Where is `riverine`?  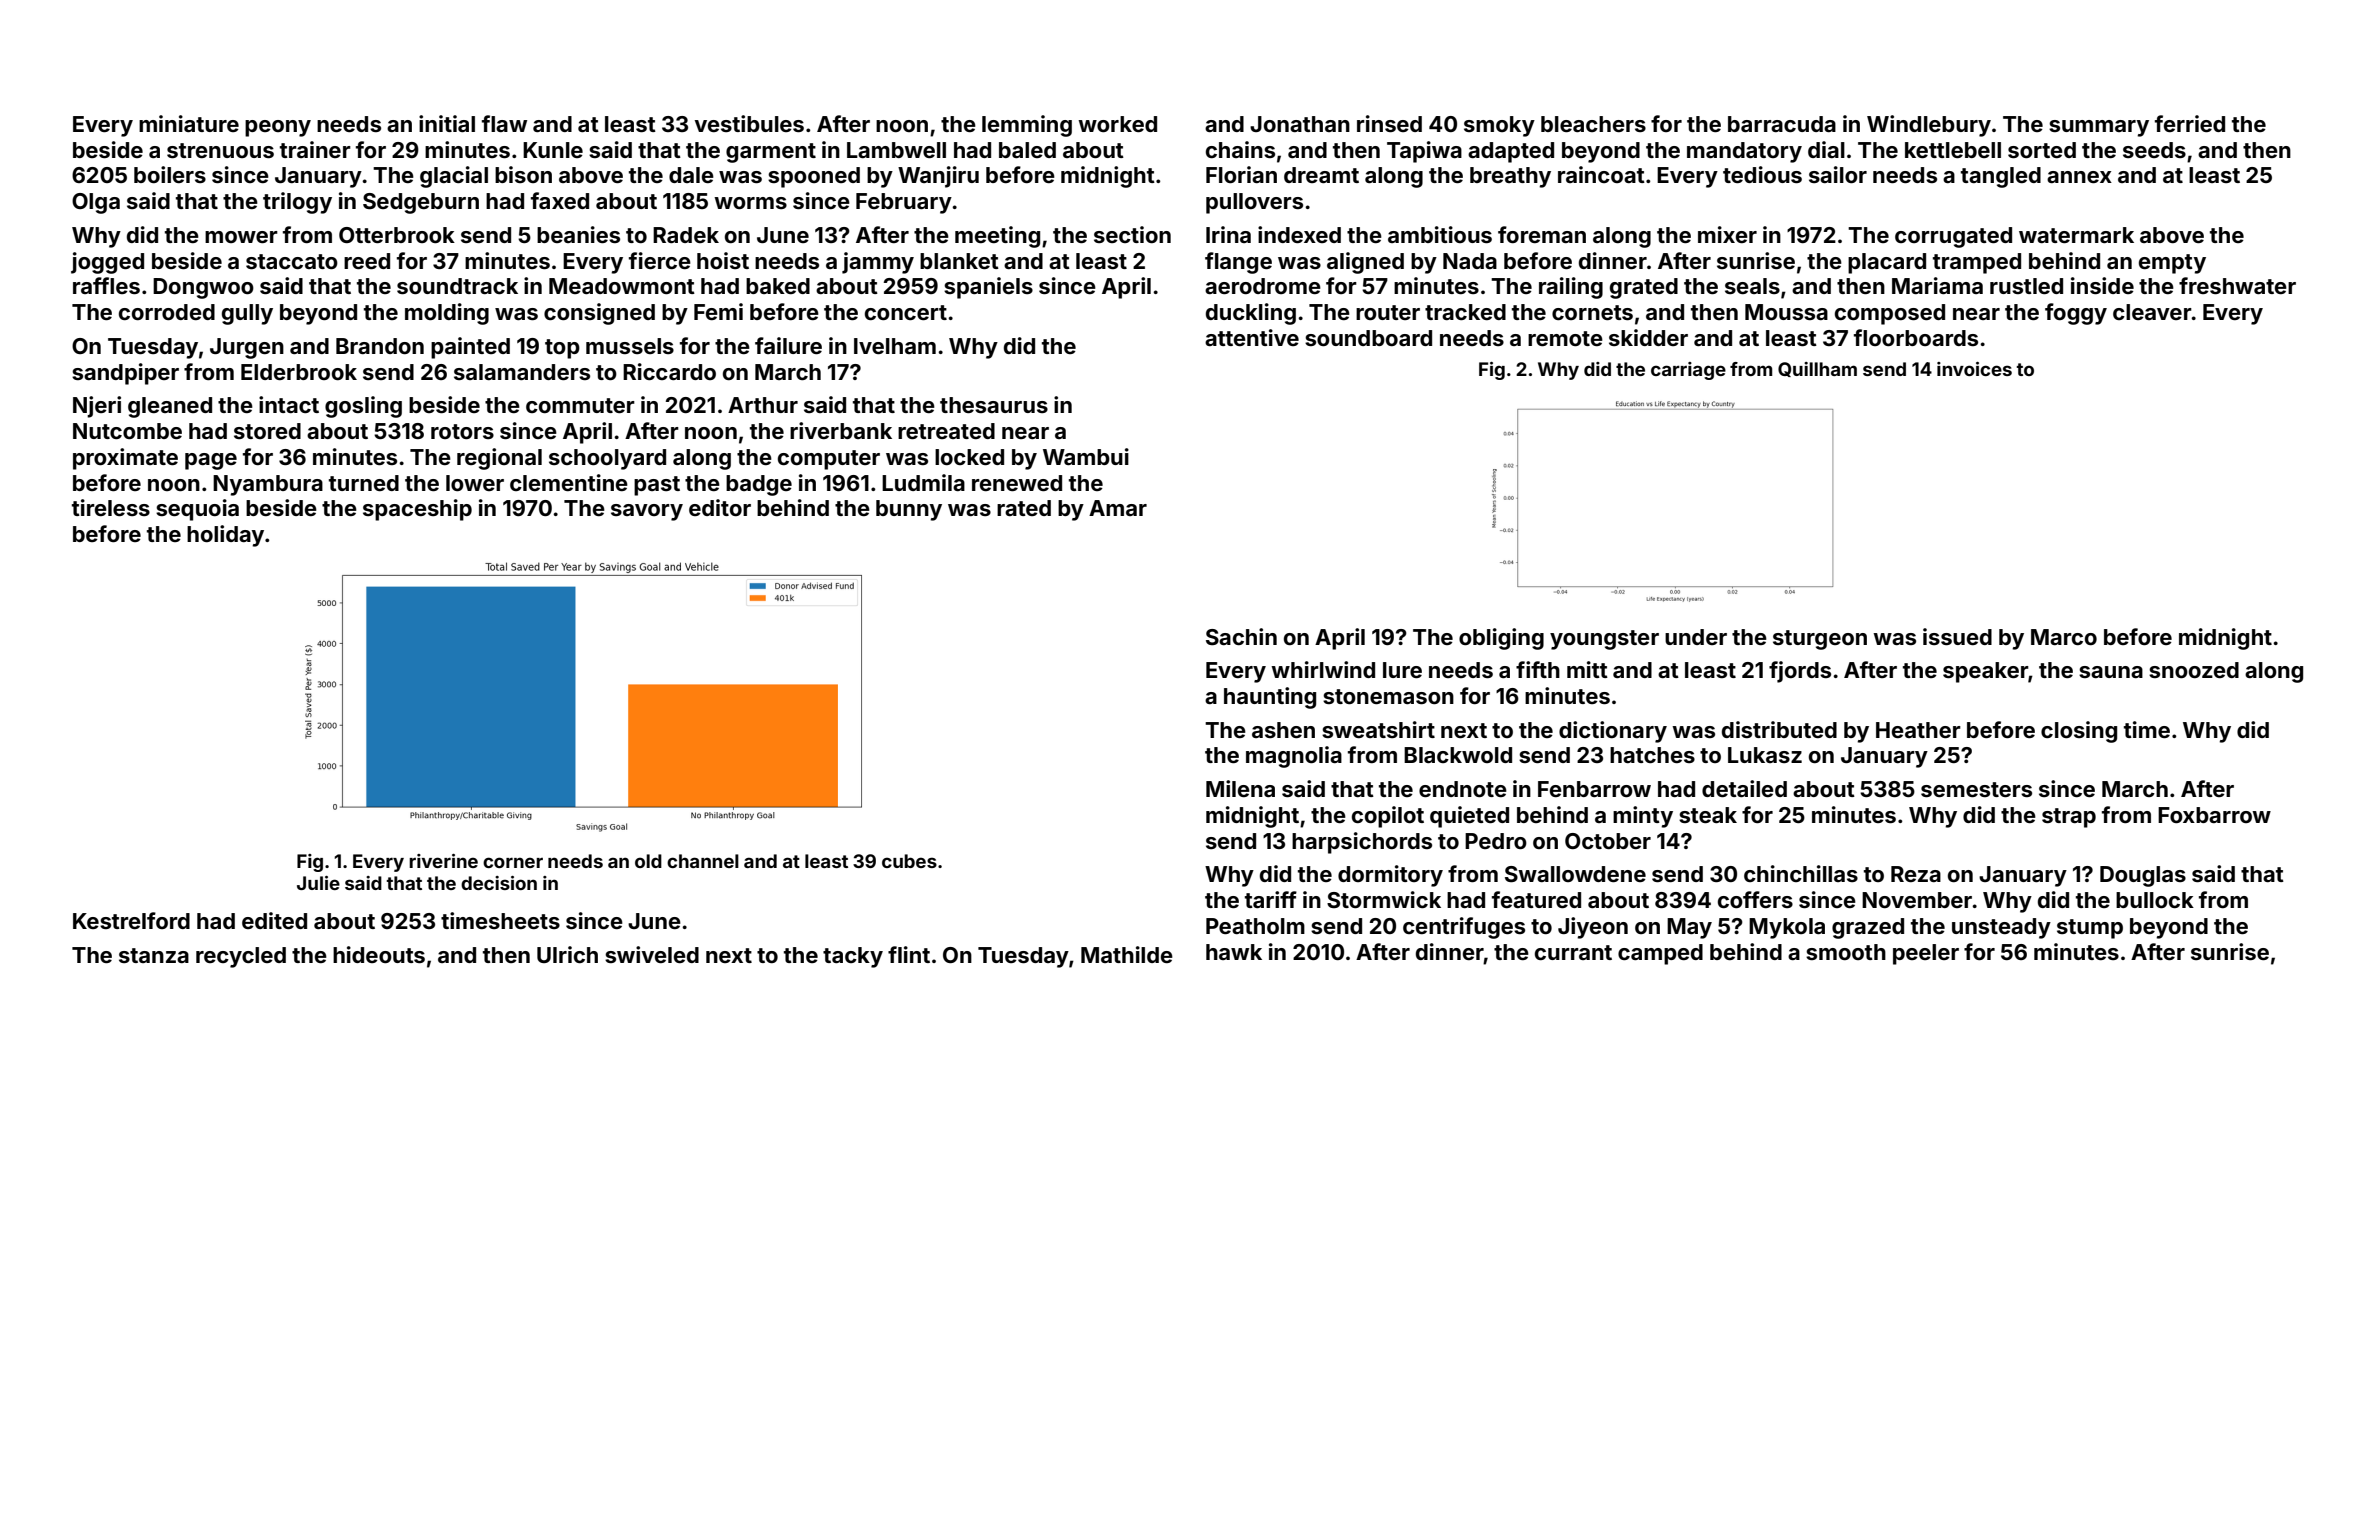 riverine is located at coordinates (443, 861).
